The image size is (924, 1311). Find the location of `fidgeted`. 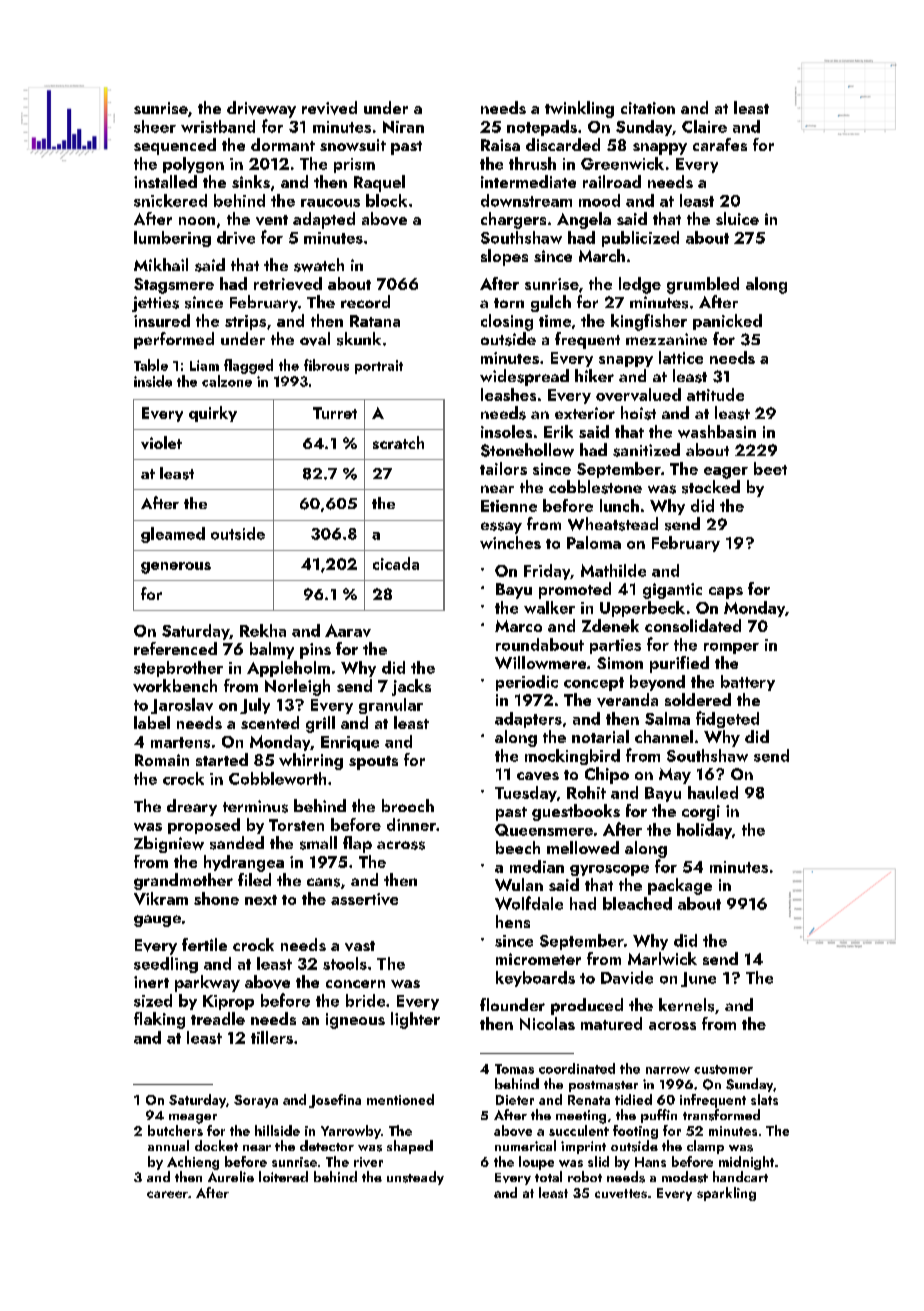

fidgeted is located at coordinates (727, 719).
